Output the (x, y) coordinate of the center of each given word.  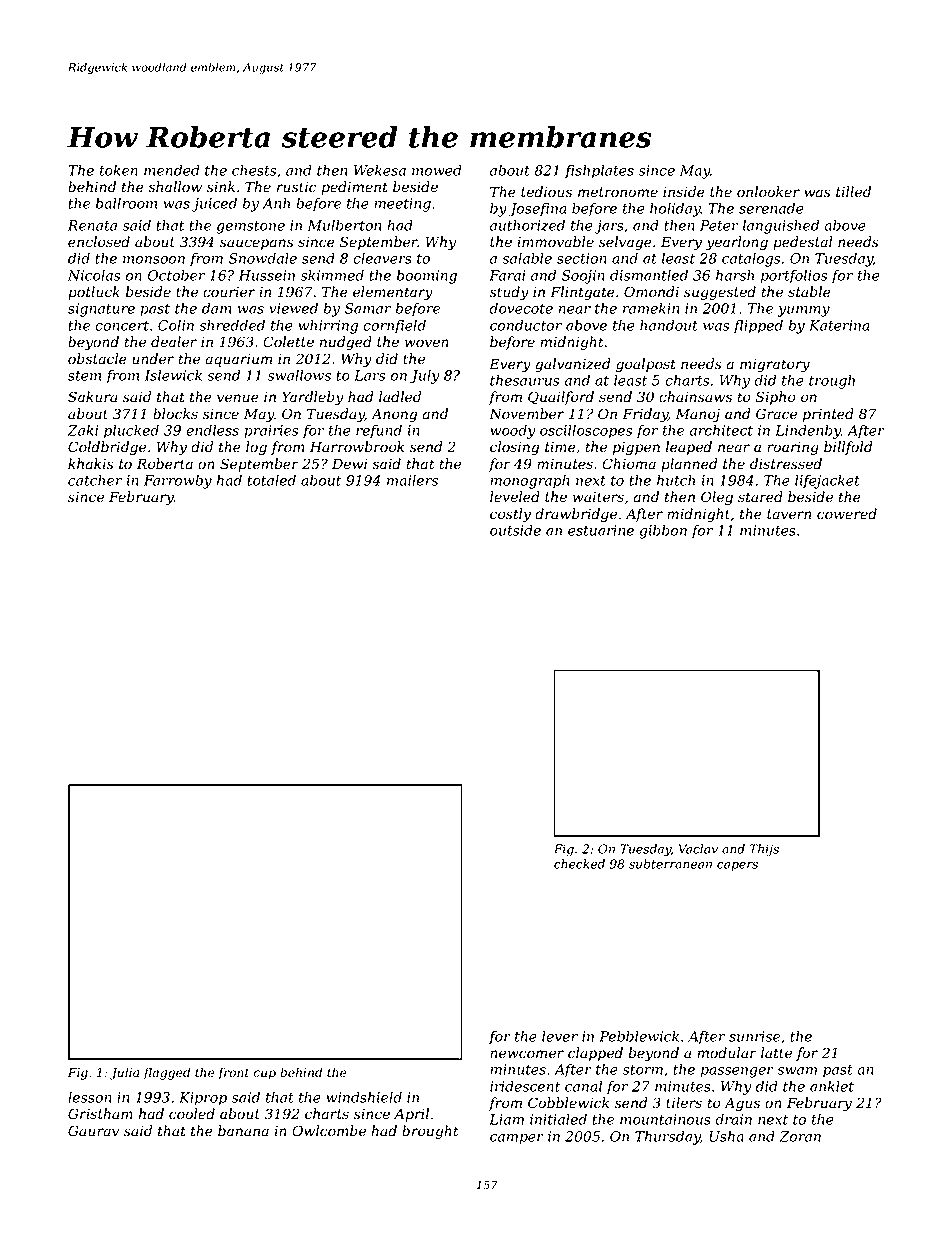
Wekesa (380, 170)
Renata (92, 225)
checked (579, 864)
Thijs (764, 850)
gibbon (663, 531)
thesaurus (525, 380)
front (233, 1073)
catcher (95, 480)
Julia (124, 1073)
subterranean (670, 864)
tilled (853, 192)
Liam (506, 1119)
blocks (175, 414)
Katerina (839, 325)
